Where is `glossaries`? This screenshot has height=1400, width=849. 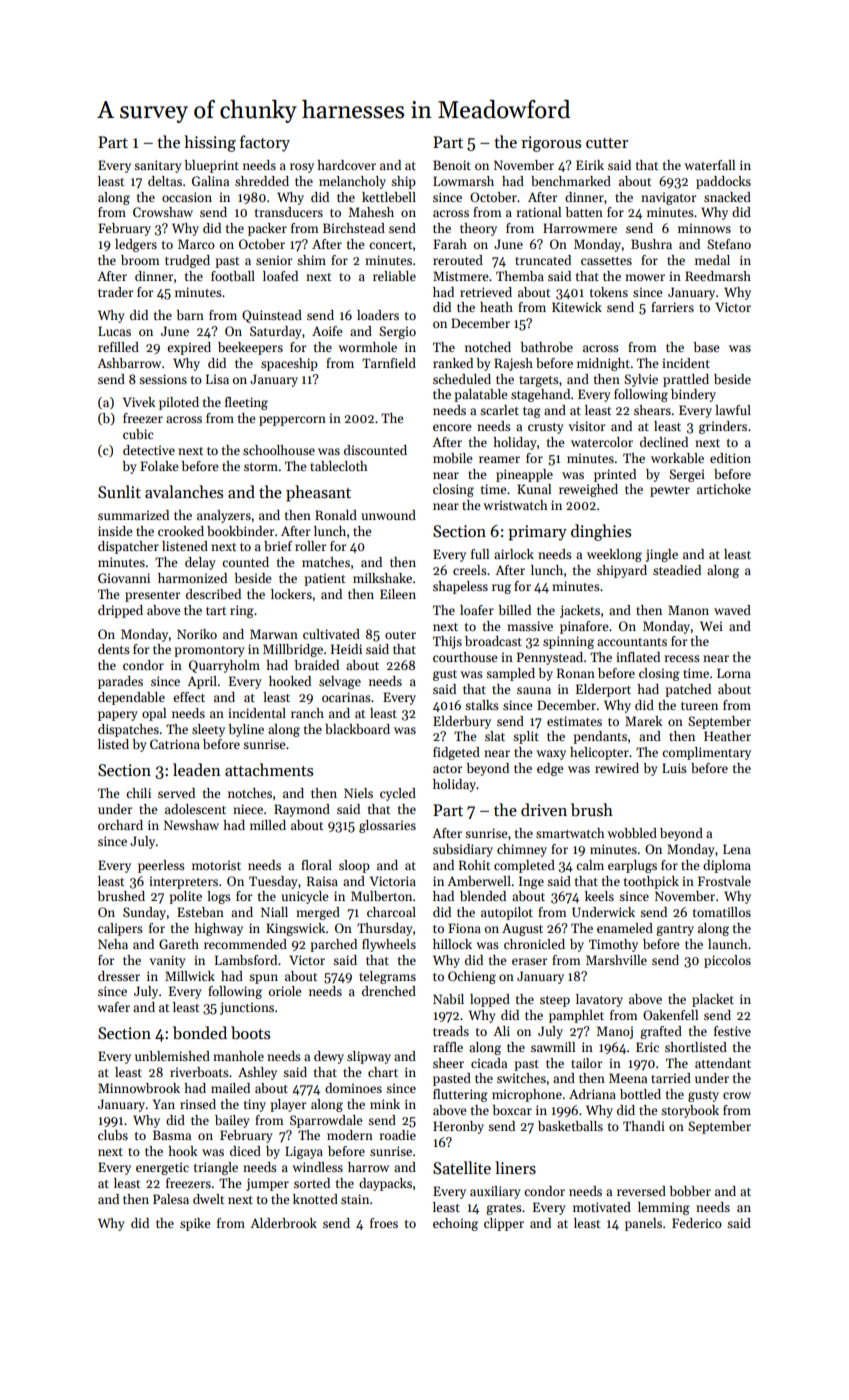 glossaries is located at coordinates (387, 826).
